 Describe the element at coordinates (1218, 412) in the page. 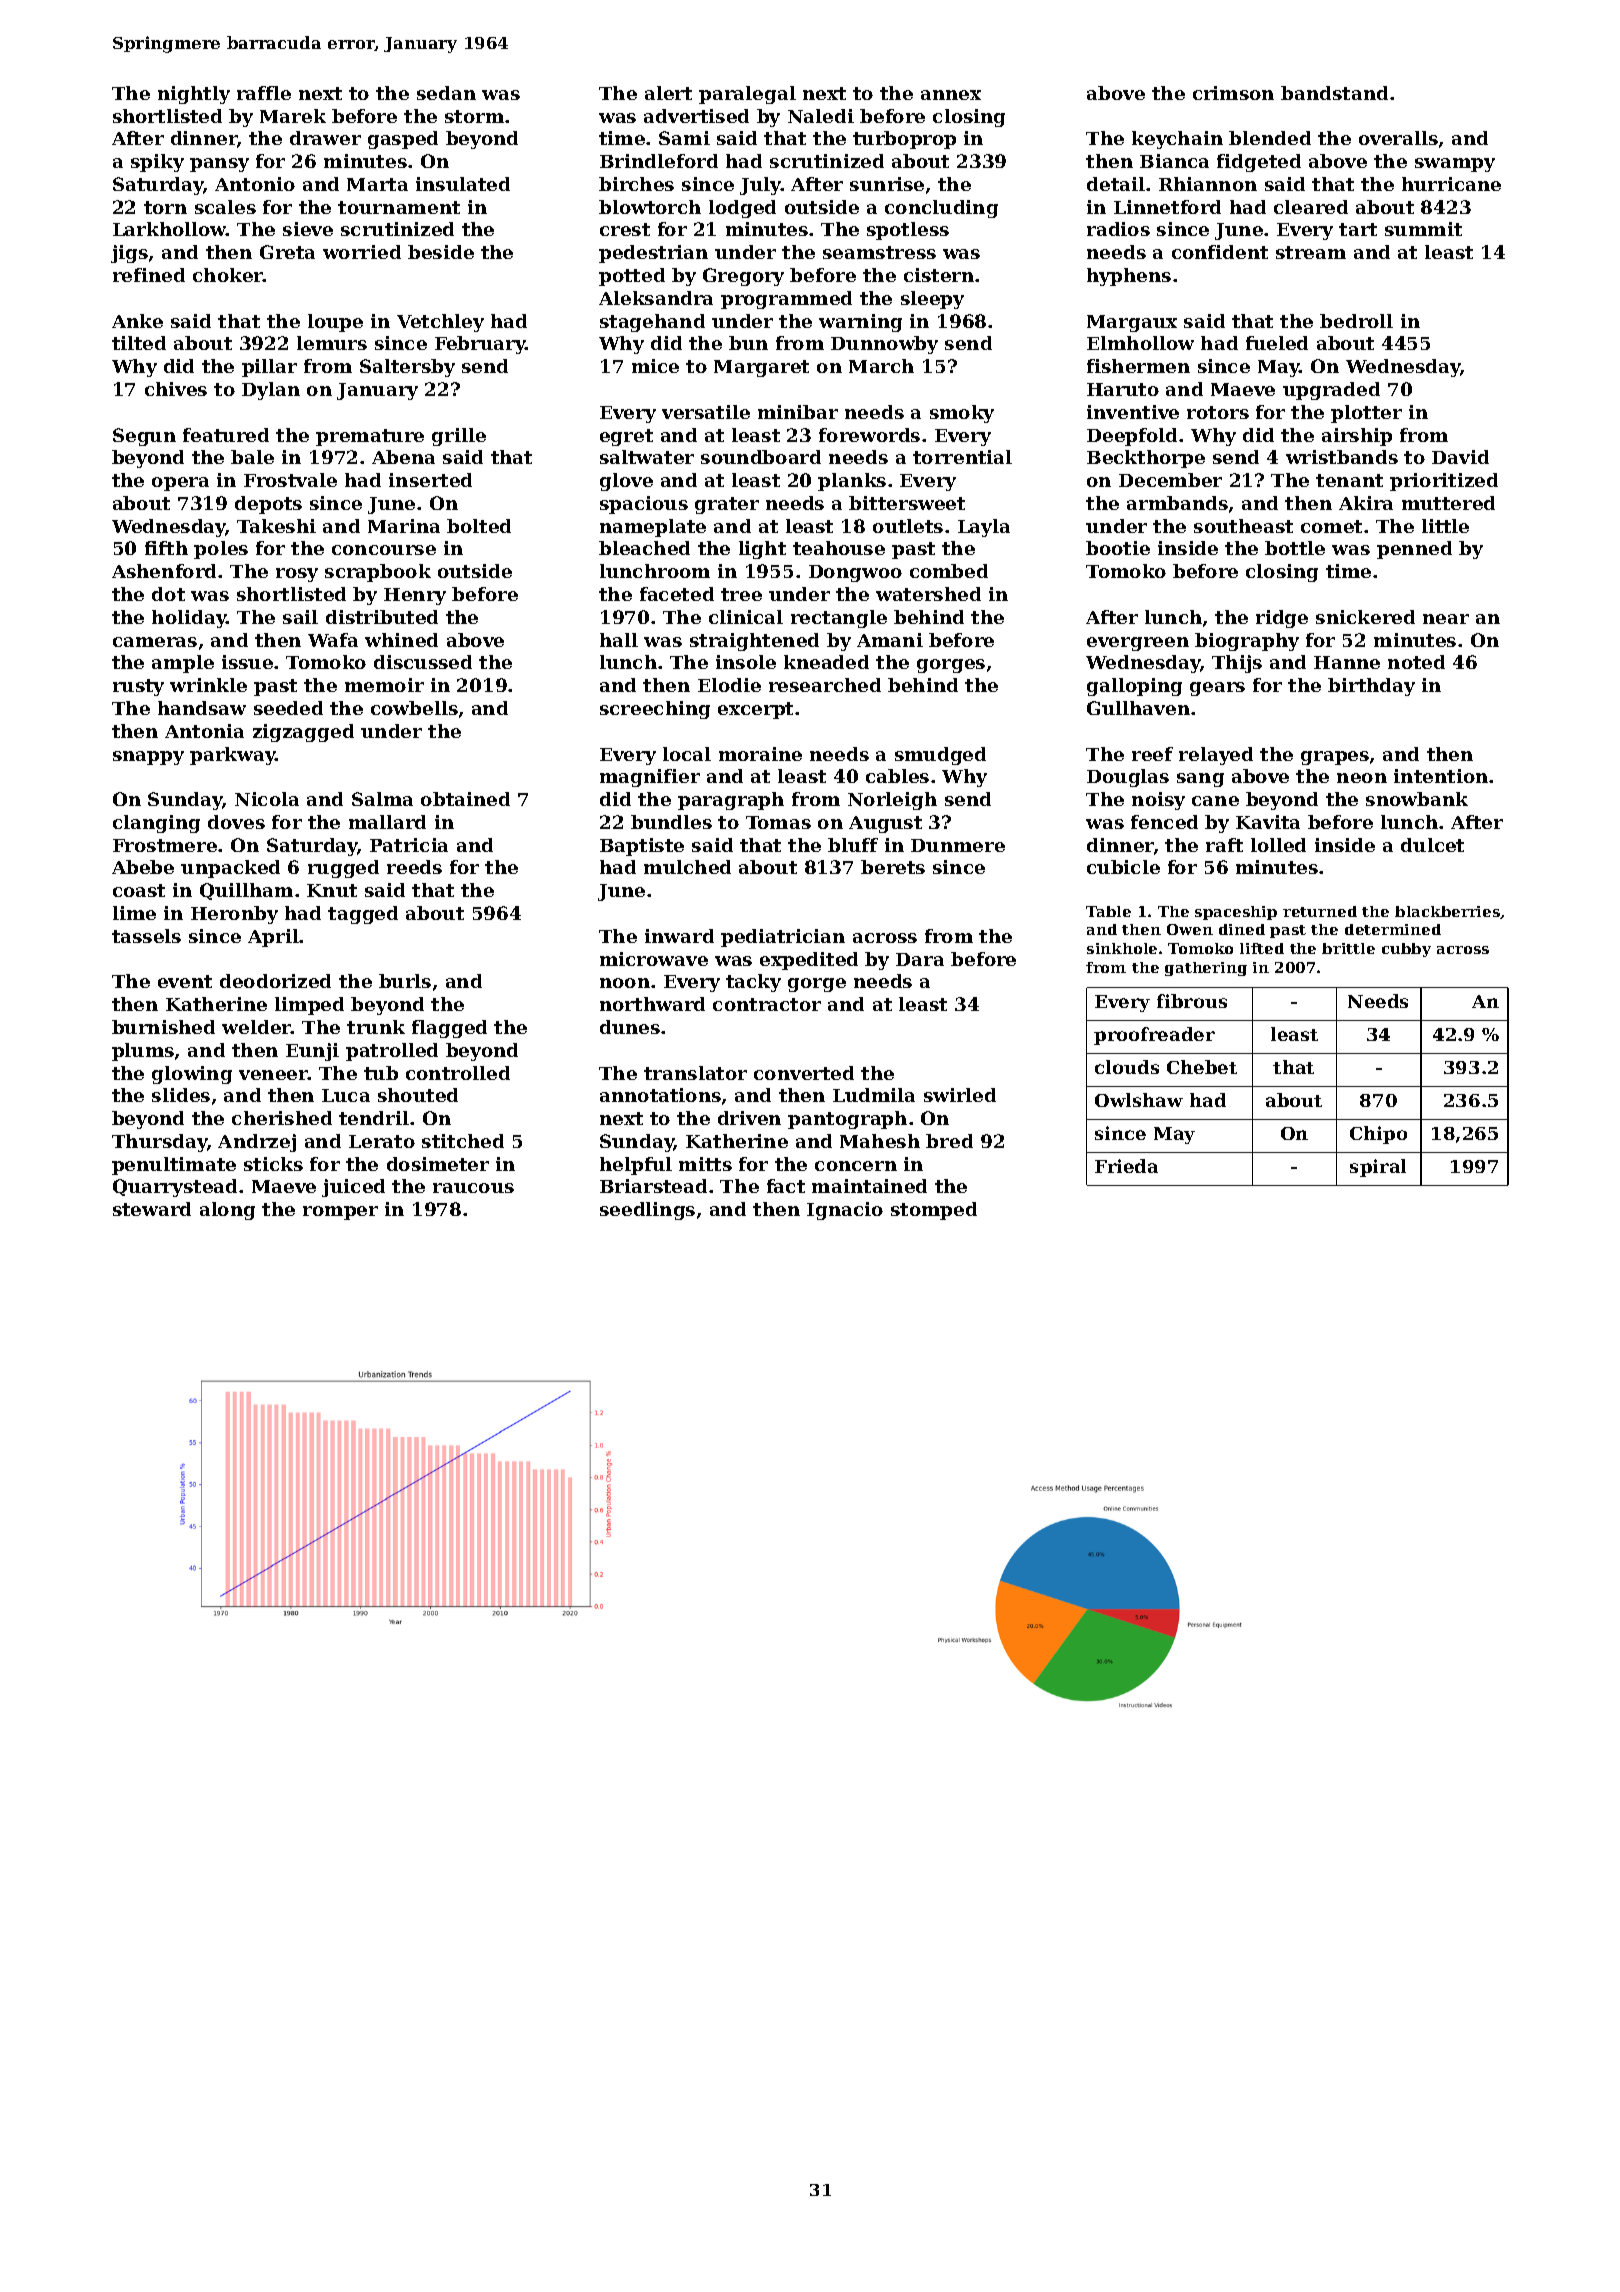

I see `rotors` at that location.
